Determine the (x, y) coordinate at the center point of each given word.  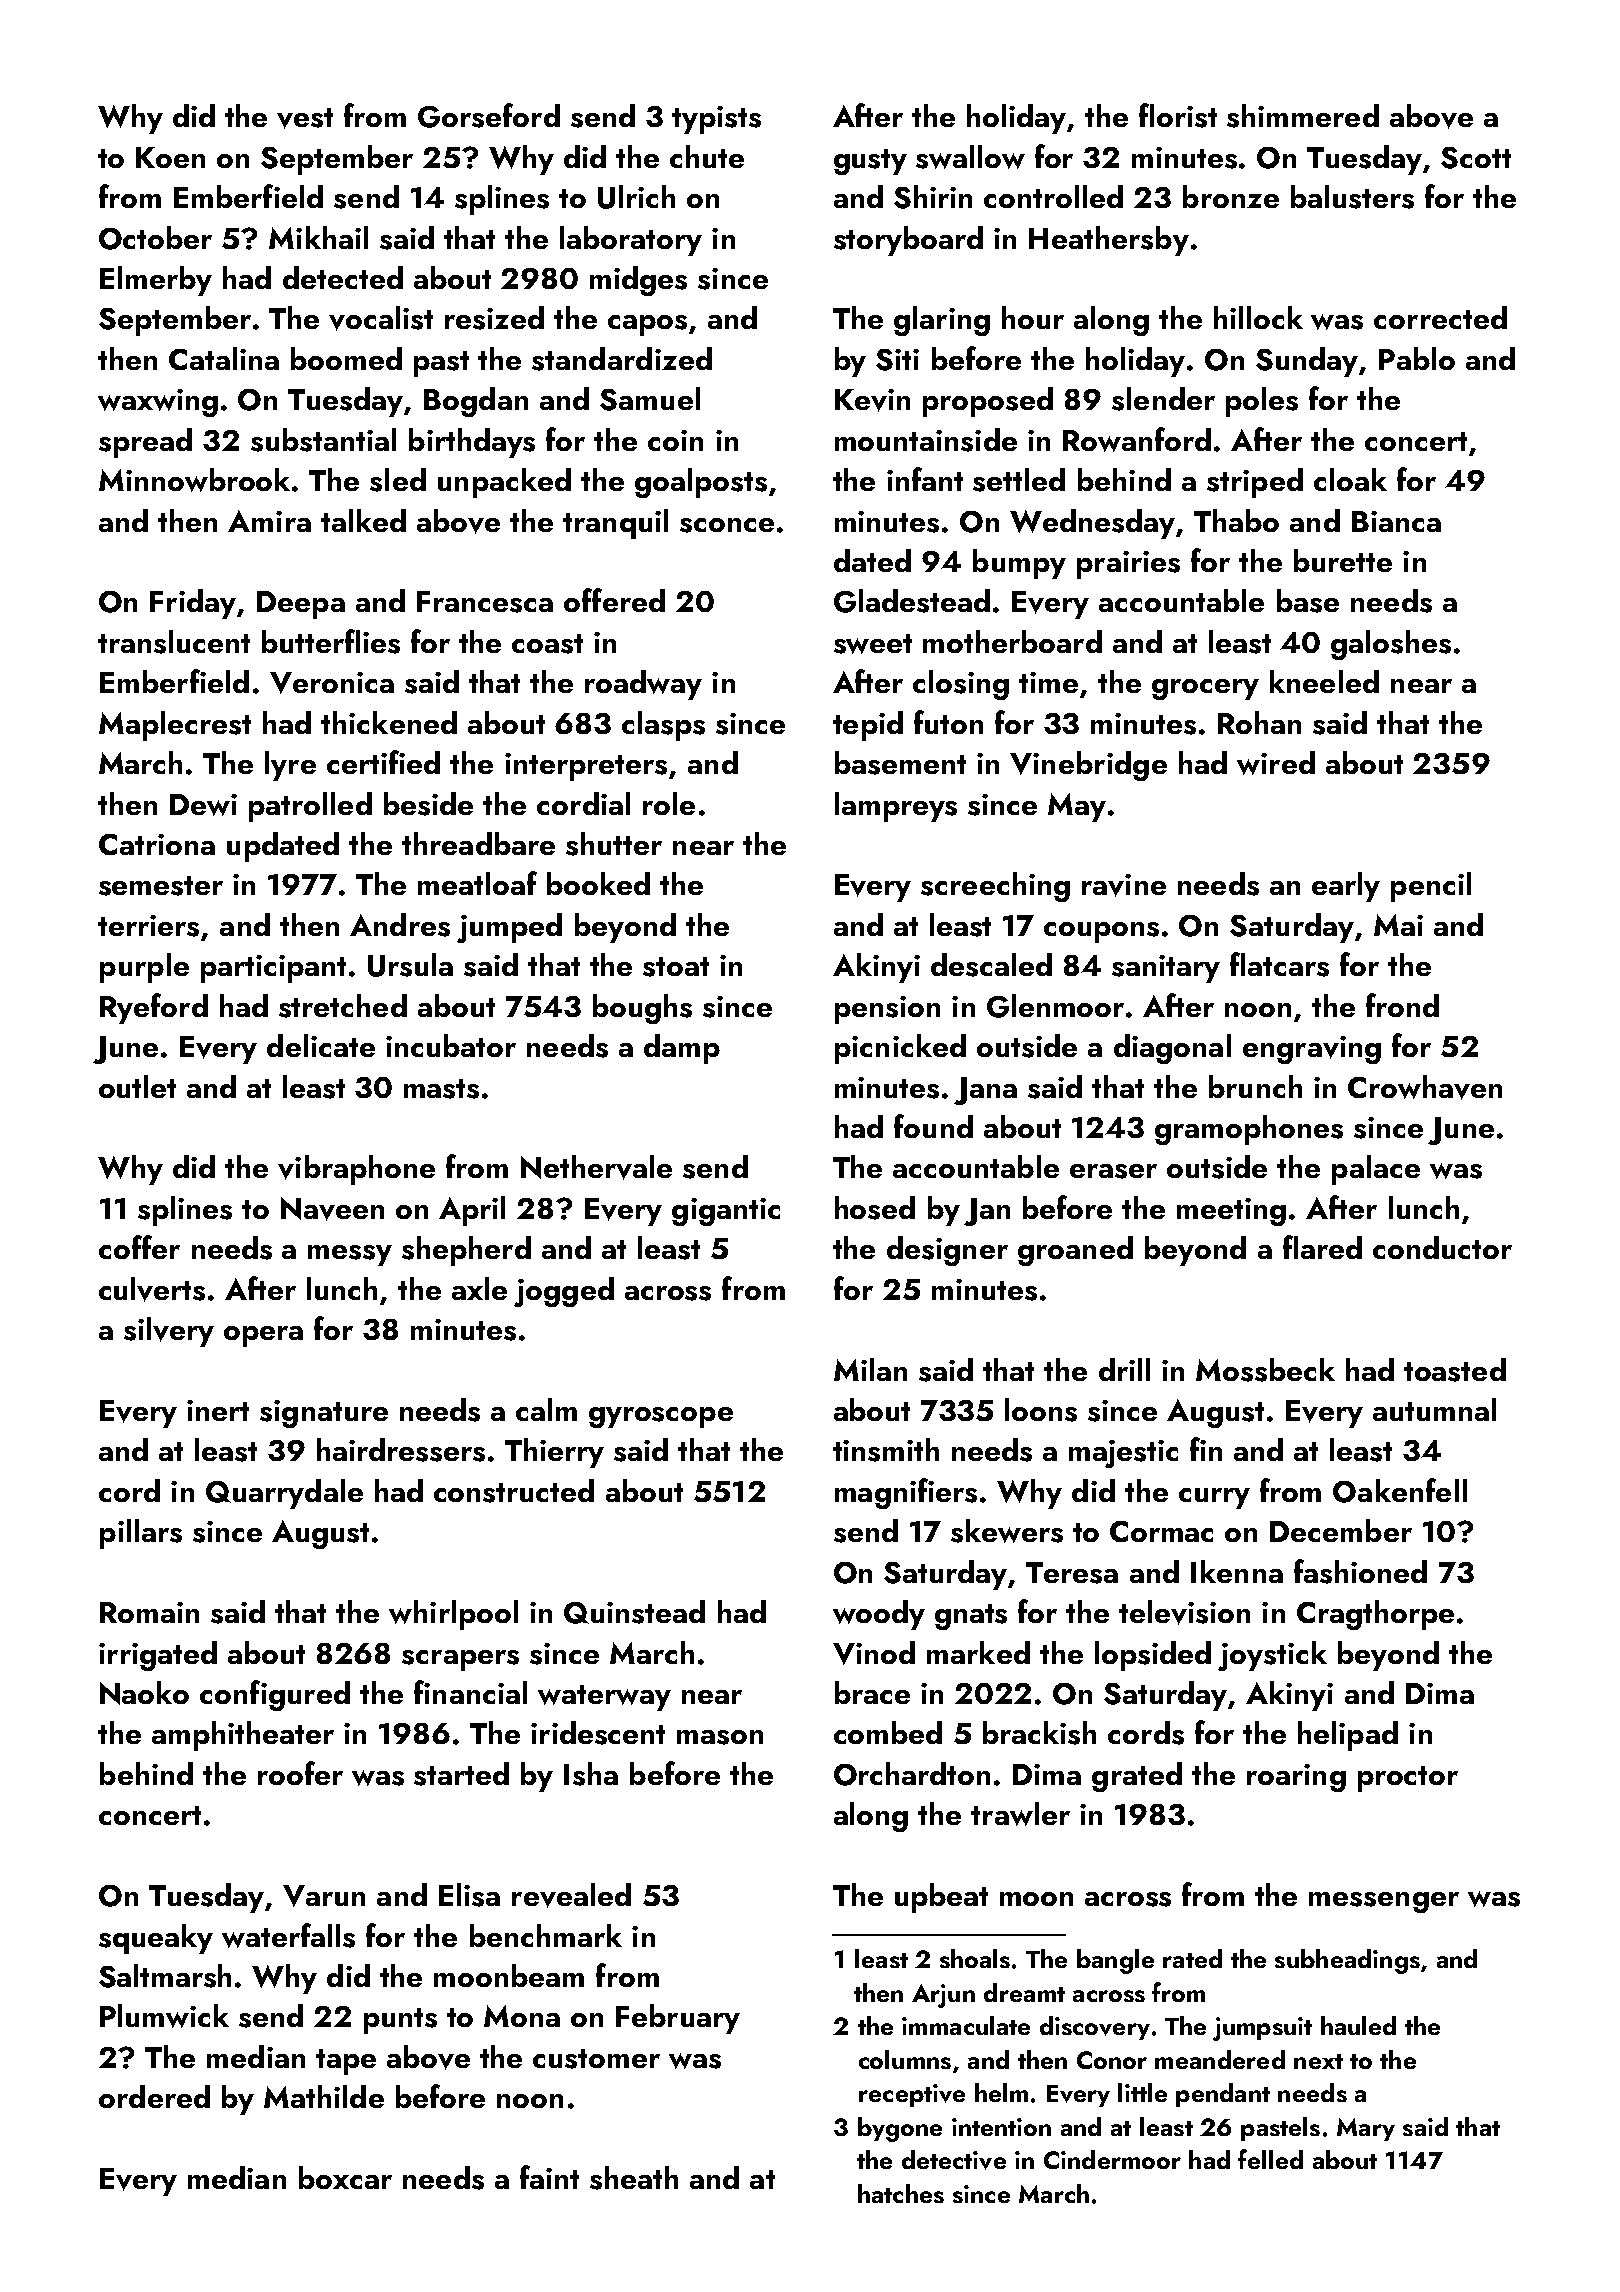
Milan (870, 1369)
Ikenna (1237, 1571)
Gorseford (489, 115)
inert (218, 1410)
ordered (154, 2096)
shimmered (1303, 116)
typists (716, 120)
